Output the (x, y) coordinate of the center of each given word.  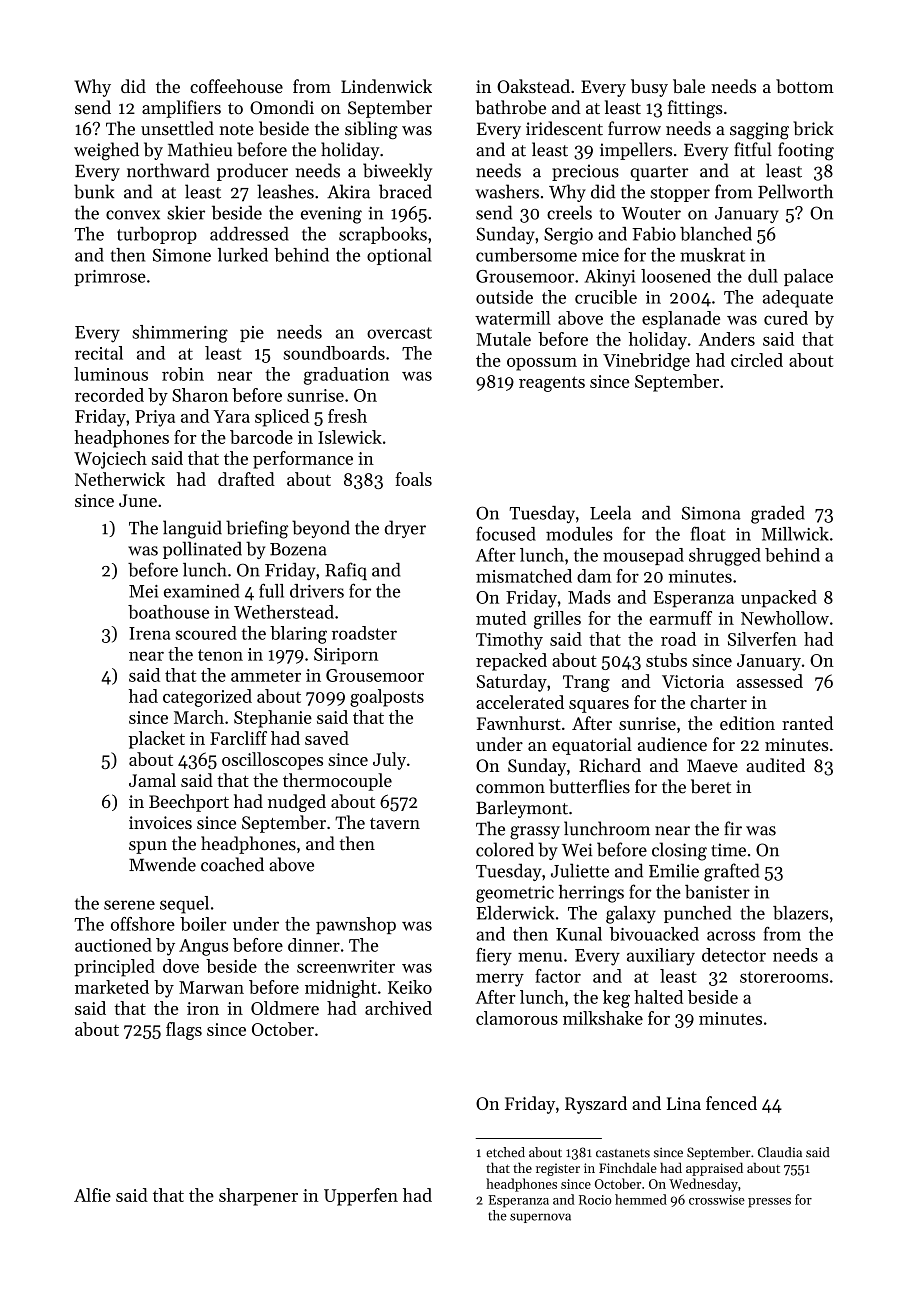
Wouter (651, 213)
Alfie (92, 1195)
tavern (395, 823)
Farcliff (238, 738)
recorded (109, 395)
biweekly (397, 172)
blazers (800, 913)
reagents (552, 384)
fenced (731, 1103)
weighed (106, 151)
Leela (610, 513)
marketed (112, 987)
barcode (261, 437)
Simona (711, 513)
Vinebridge (646, 362)
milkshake (603, 1018)
